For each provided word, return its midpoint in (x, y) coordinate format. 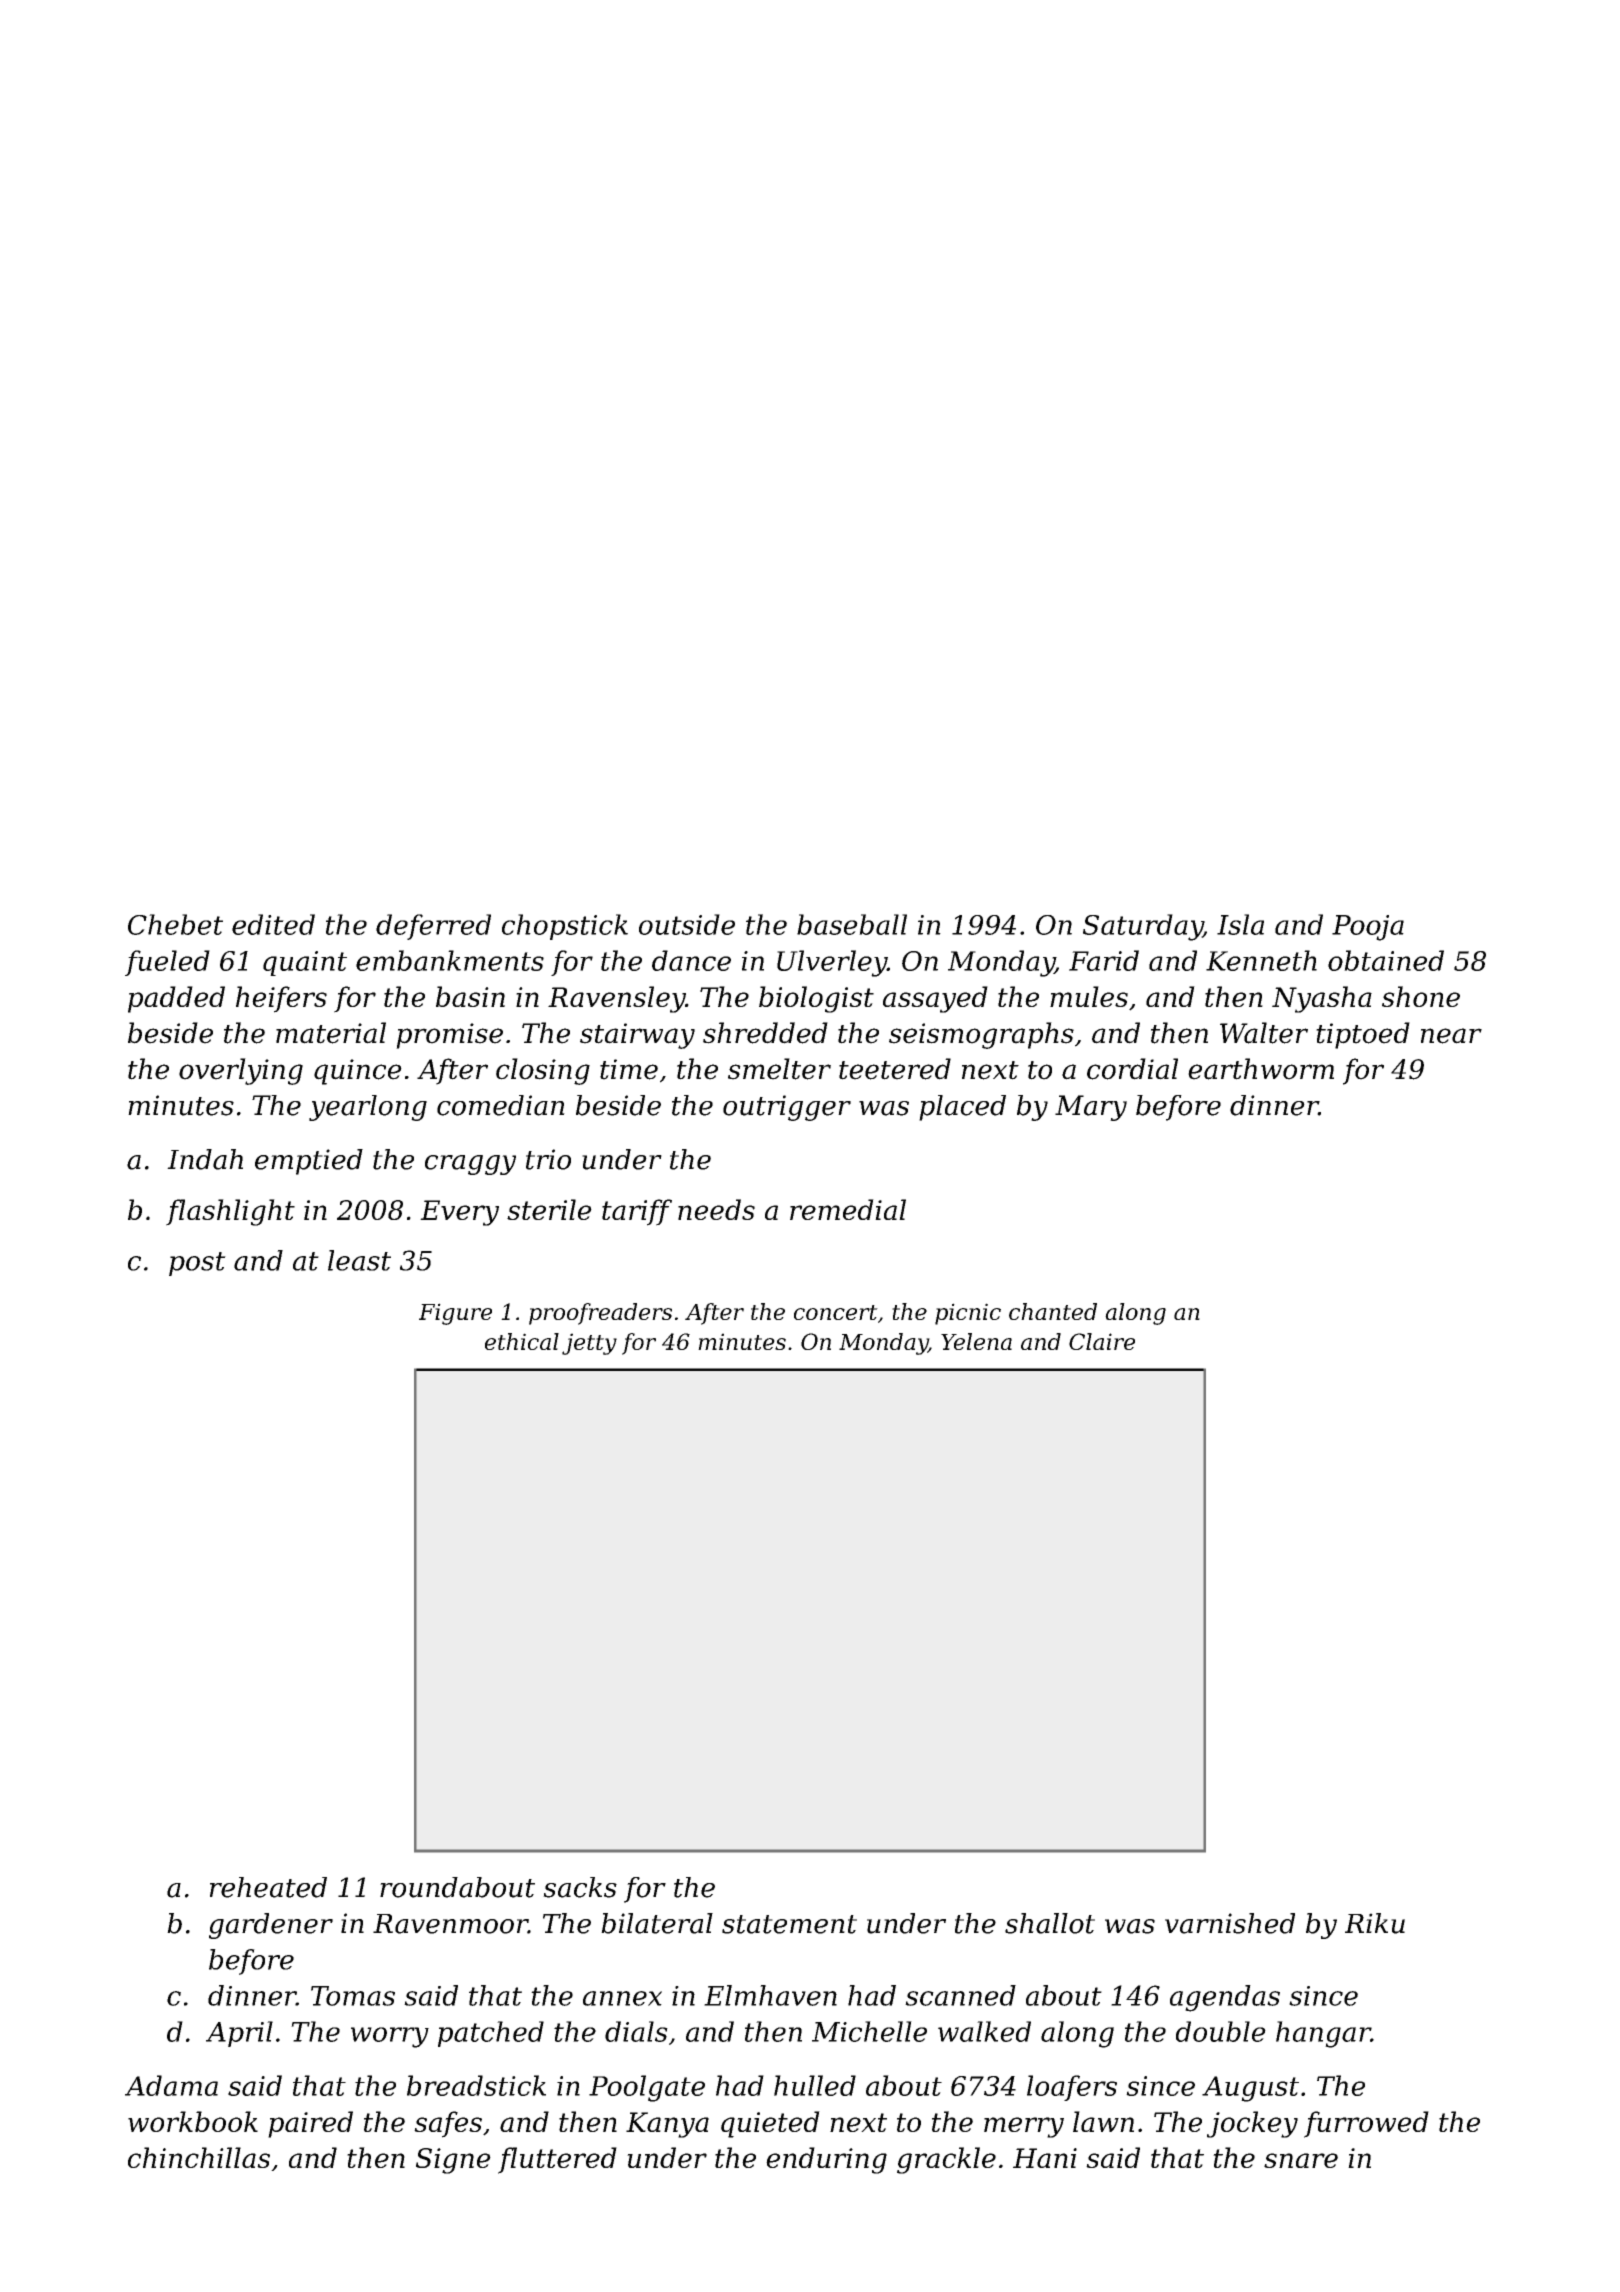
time (629, 1069)
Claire (1102, 1341)
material (331, 1033)
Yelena (976, 1341)
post (197, 1264)
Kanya (667, 2125)
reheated (268, 1887)
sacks (580, 1887)
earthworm (1261, 1069)
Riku (1375, 1923)
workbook (193, 2121)
